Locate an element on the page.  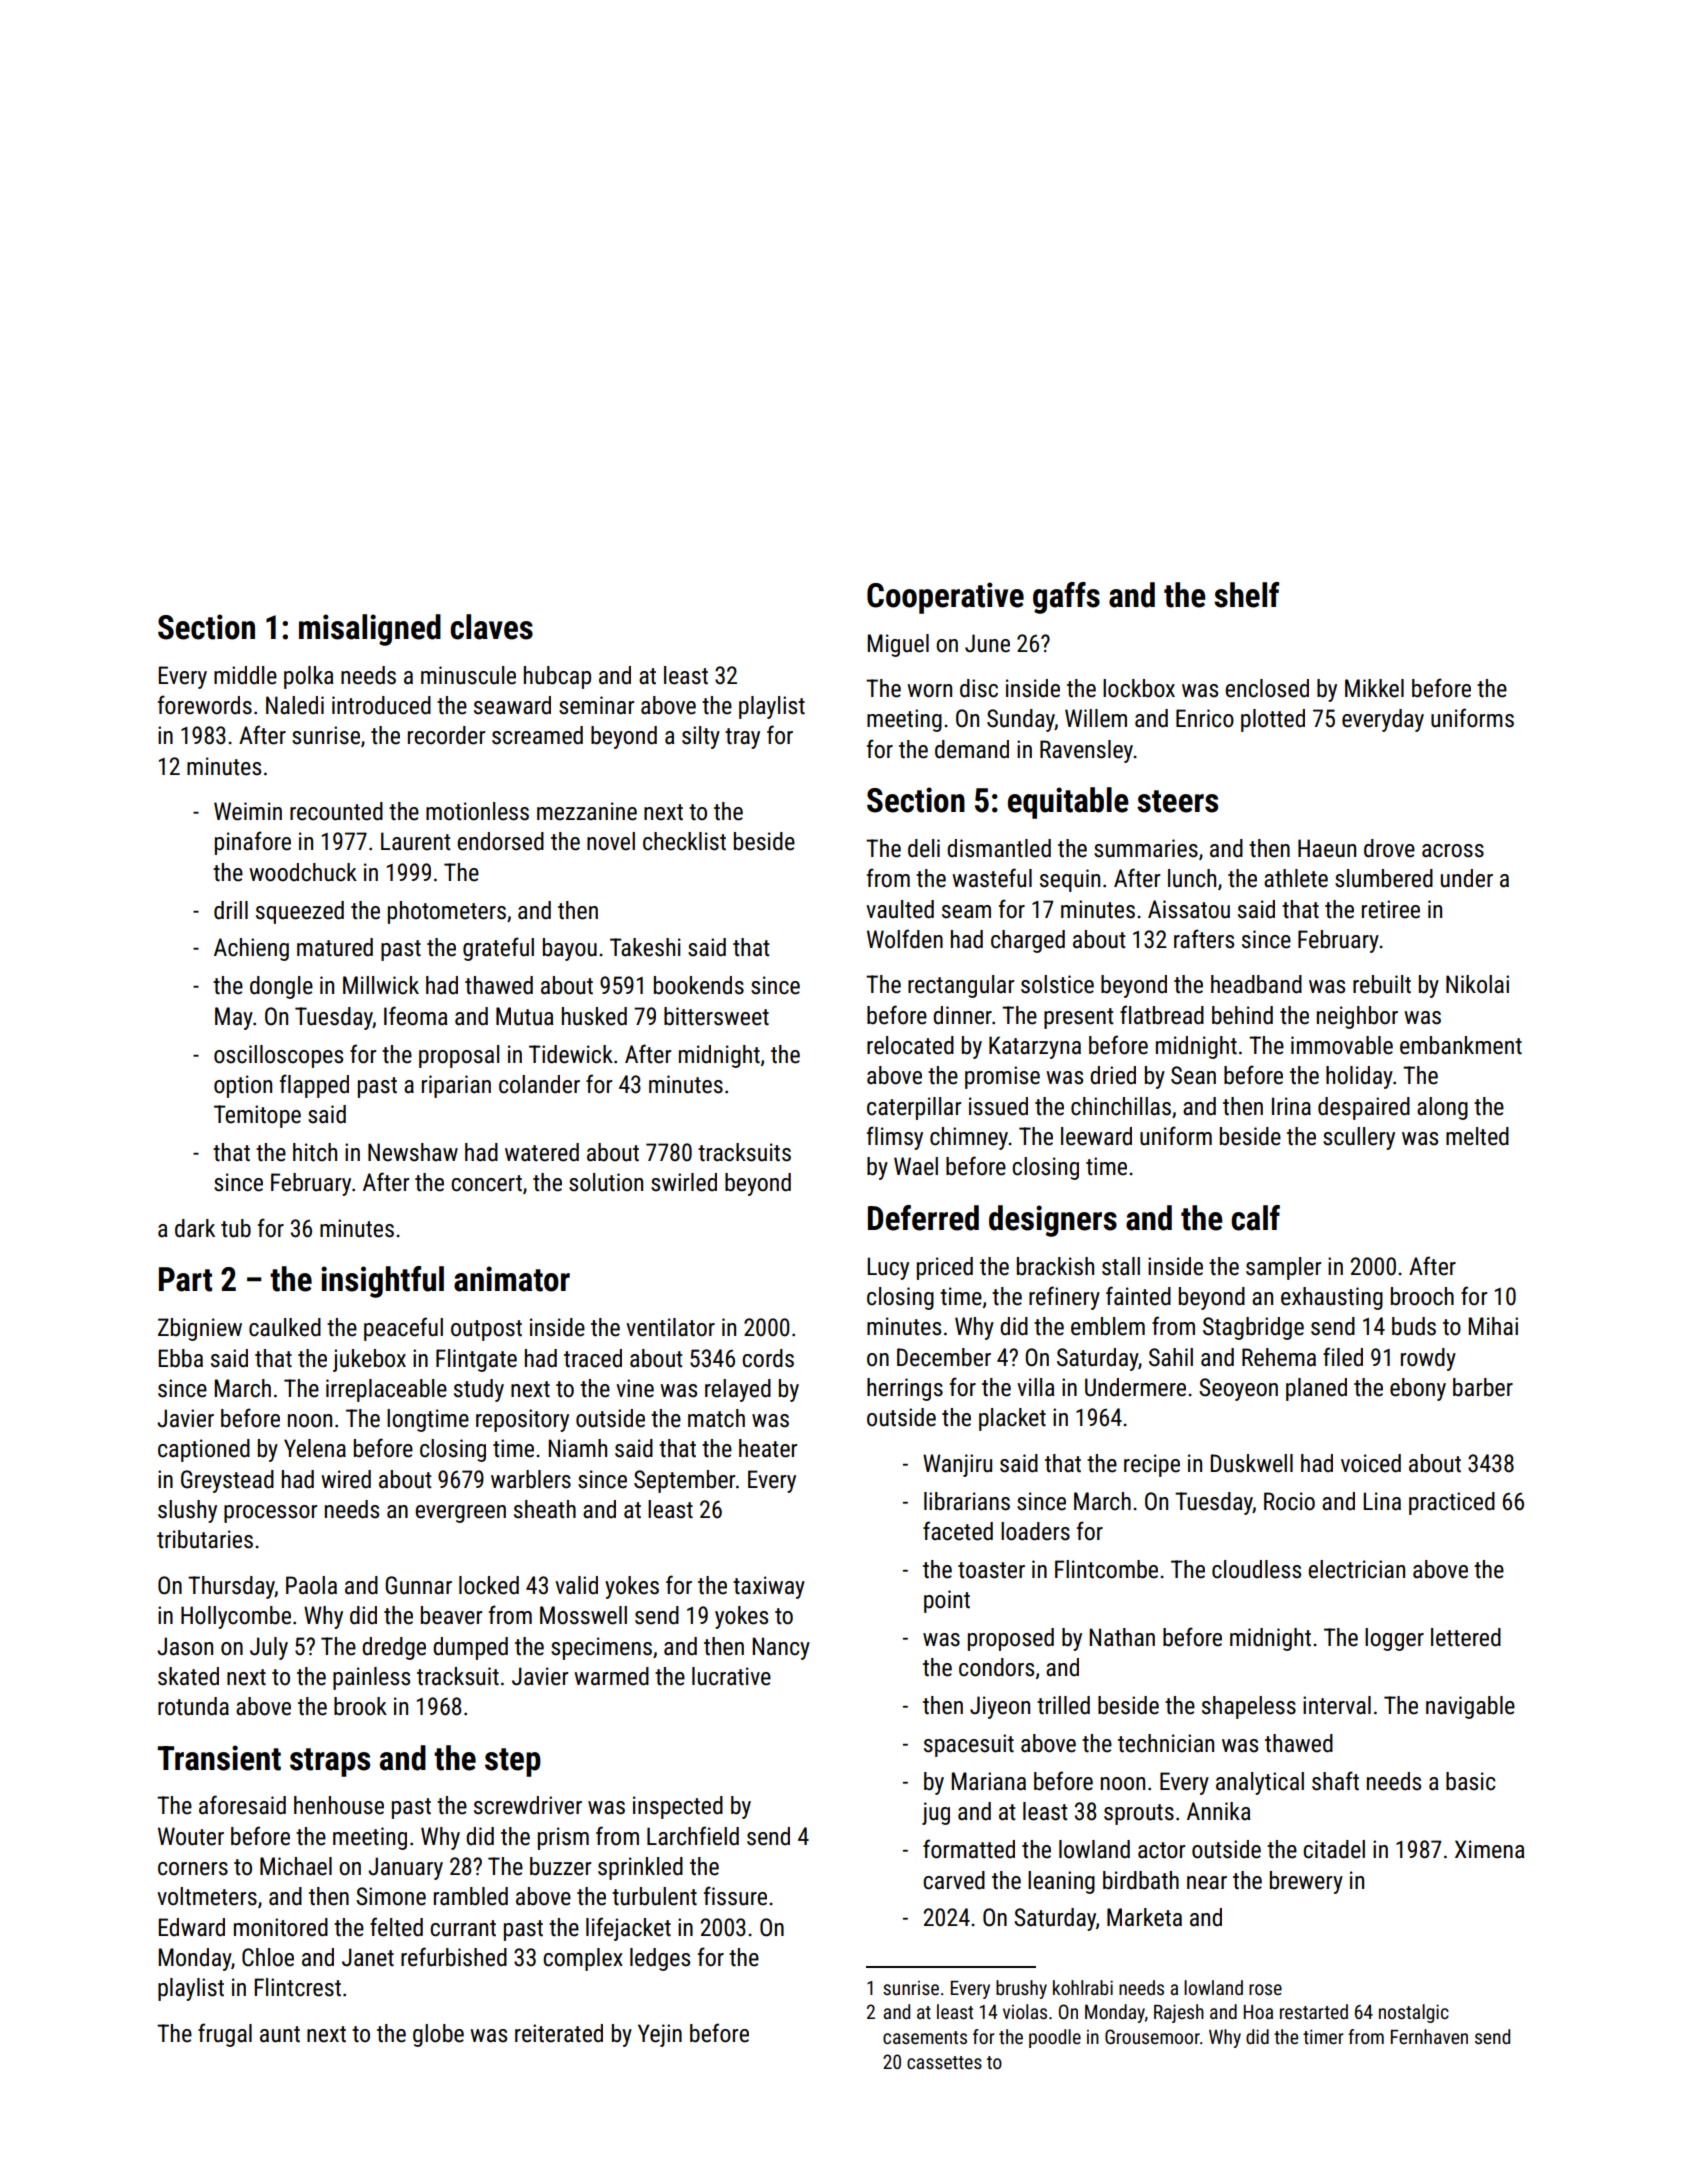
shapeless is located at coordinates (1249, 1707).
